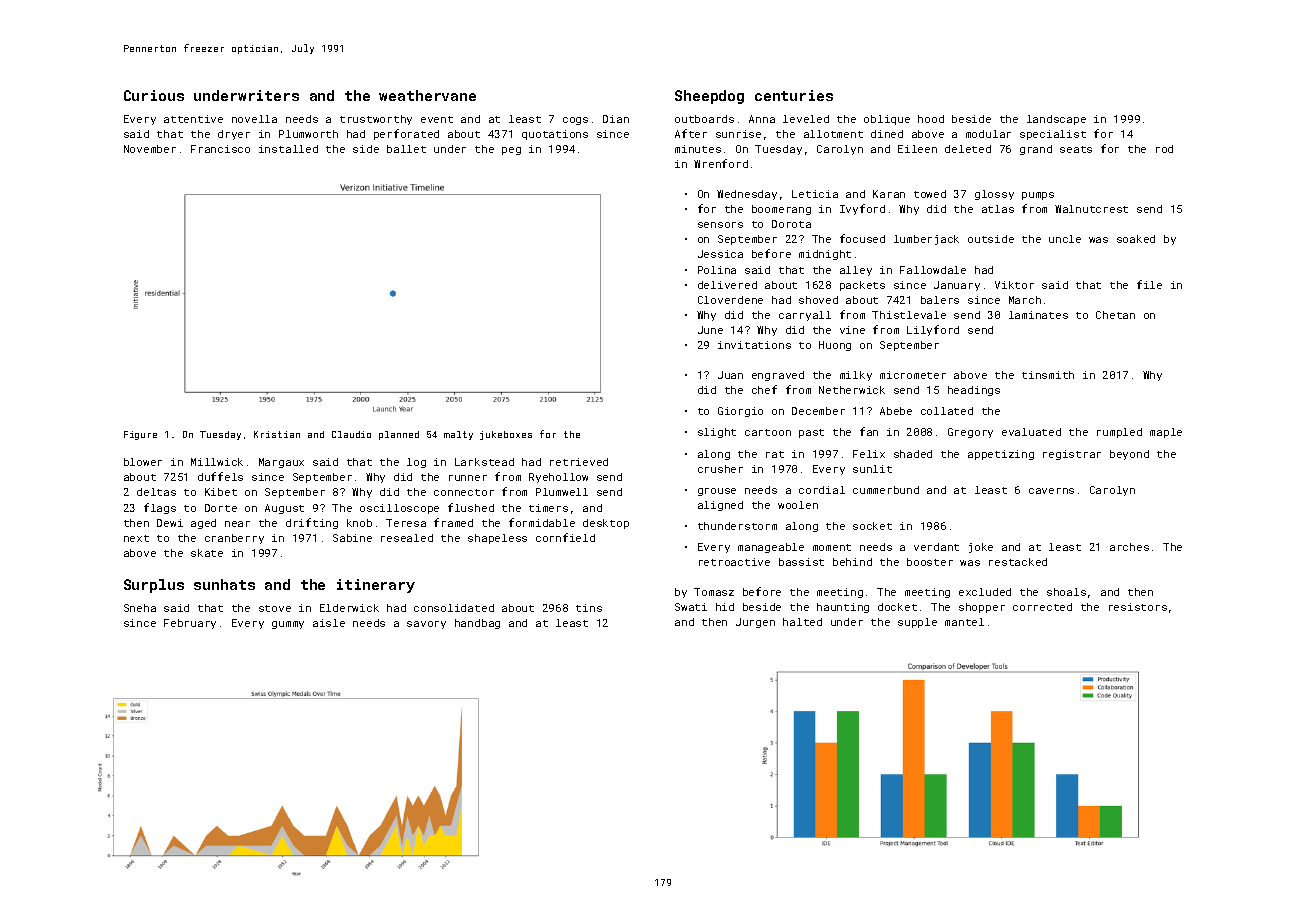  What do you see at coordinates (727, 285) in the screenshot?
I see `delivered` at bounding box center [727, 285].
